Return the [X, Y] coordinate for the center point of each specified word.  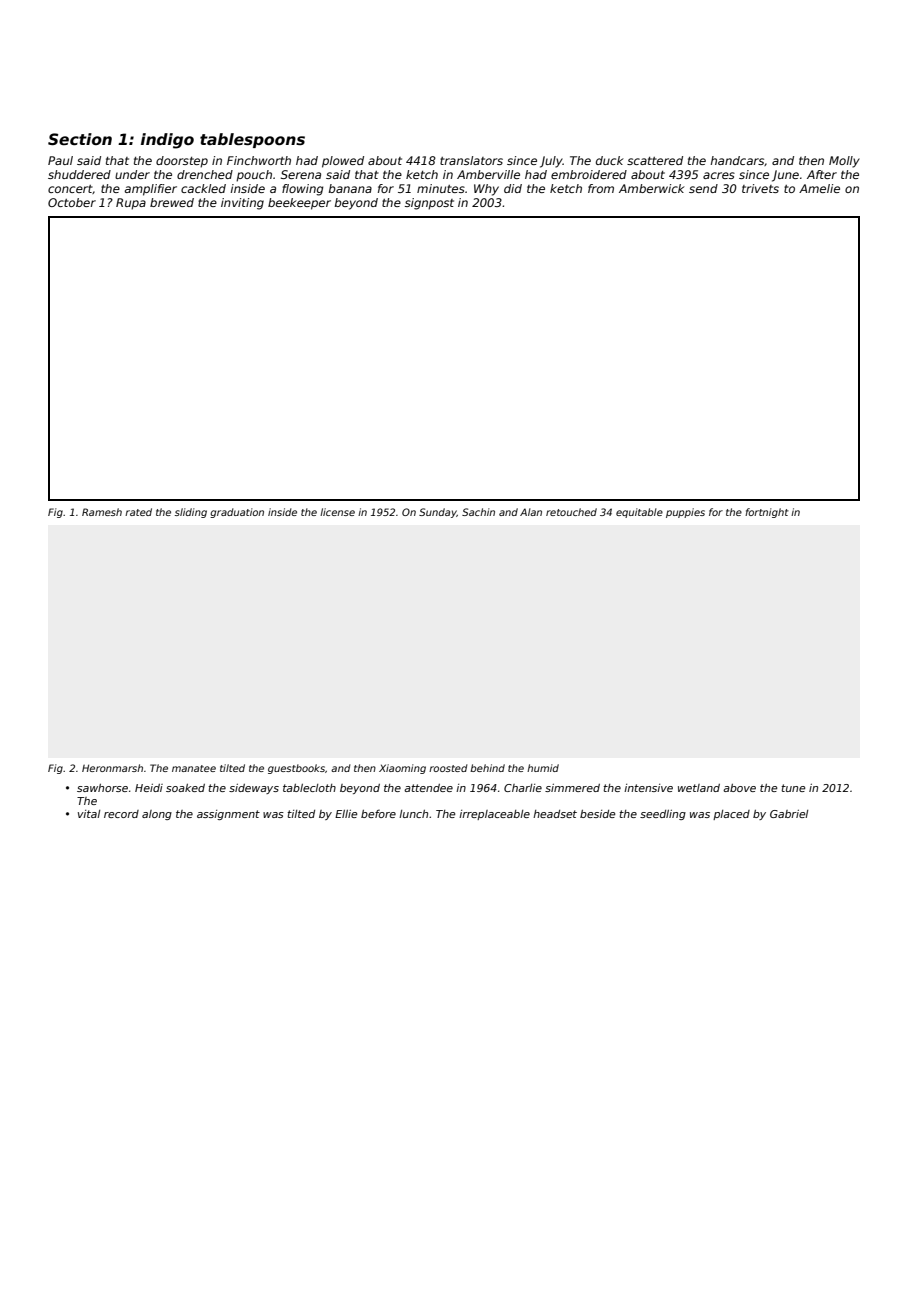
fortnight [767, 513]
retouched [571, 512]
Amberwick [652, 188]
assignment [228, 815]
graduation [237, 513]
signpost [429, 204]
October [72, 202]
